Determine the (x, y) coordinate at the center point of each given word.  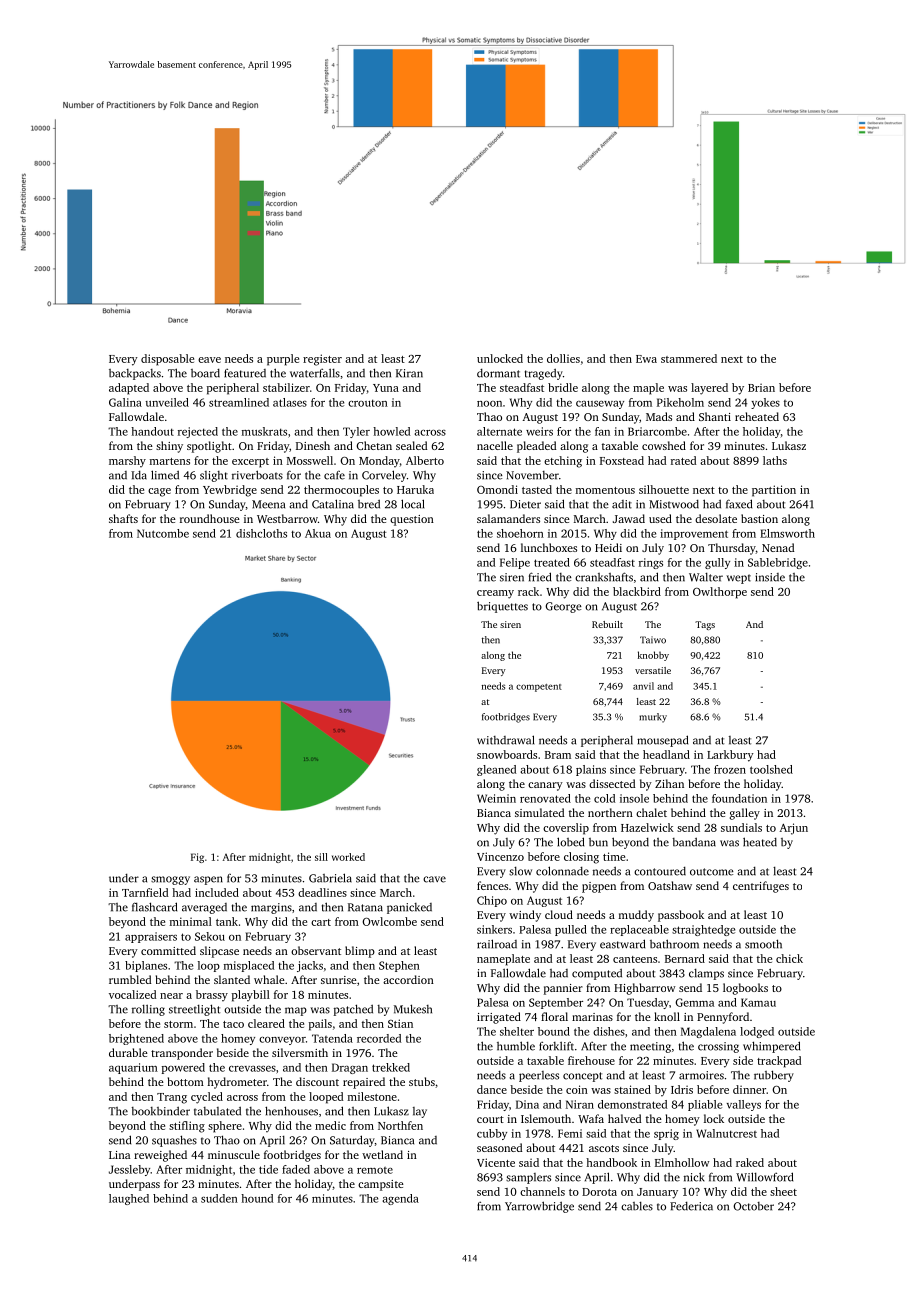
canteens (635, 959)
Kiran (409, 373)
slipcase (219, 952)
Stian (400, 1023)
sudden (219, 1198)
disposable (167, 360)
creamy (495, 594)
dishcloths (261, 533)
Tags (705, 625)
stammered (689, 358)
